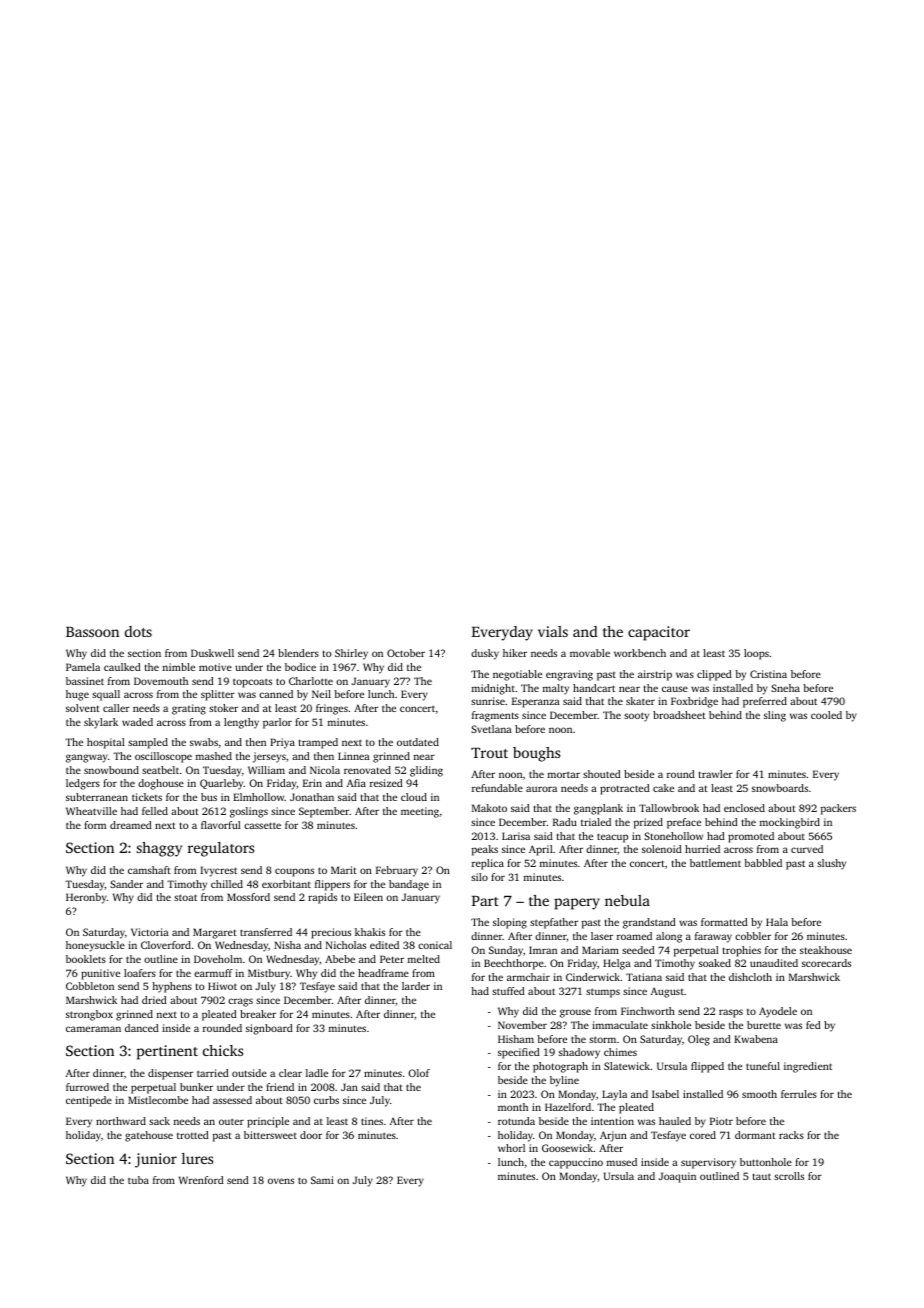 This page has height=1308, width=924. I want to click on Sami, so click(322, 1180).
